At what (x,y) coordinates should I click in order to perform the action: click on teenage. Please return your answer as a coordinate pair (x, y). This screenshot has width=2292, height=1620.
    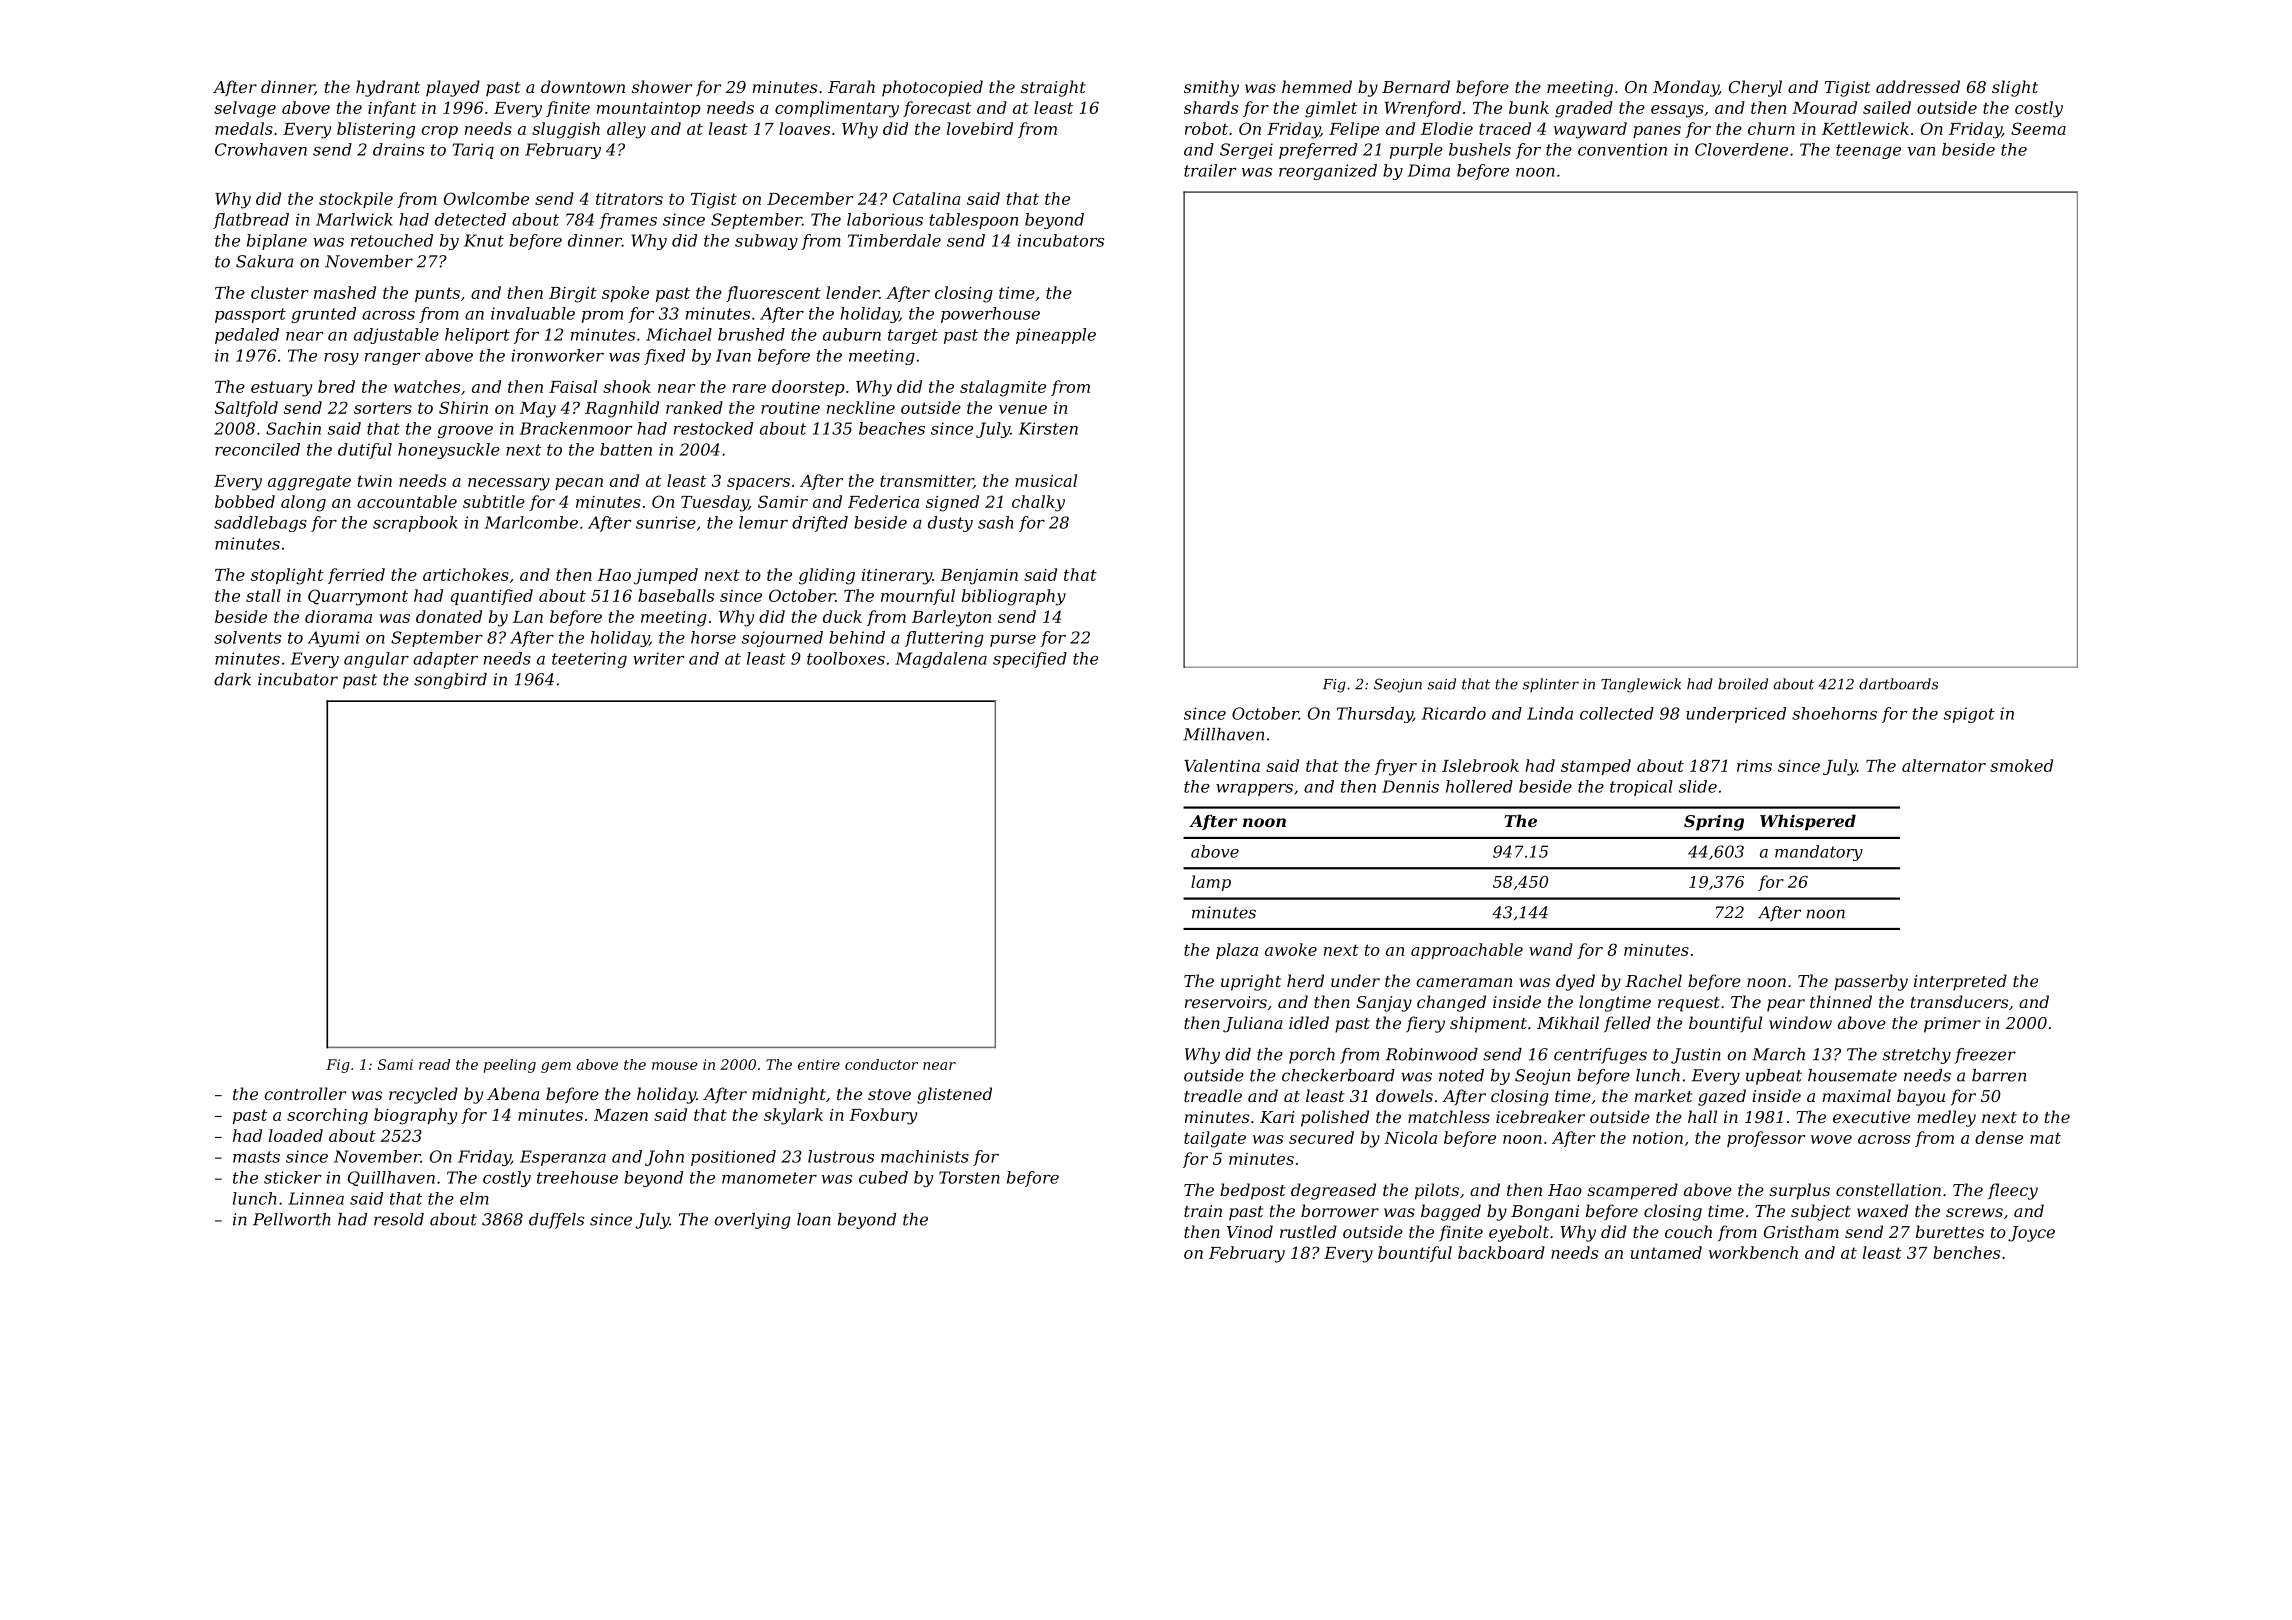
    Looking at the image, I should click on (1868, 151).
